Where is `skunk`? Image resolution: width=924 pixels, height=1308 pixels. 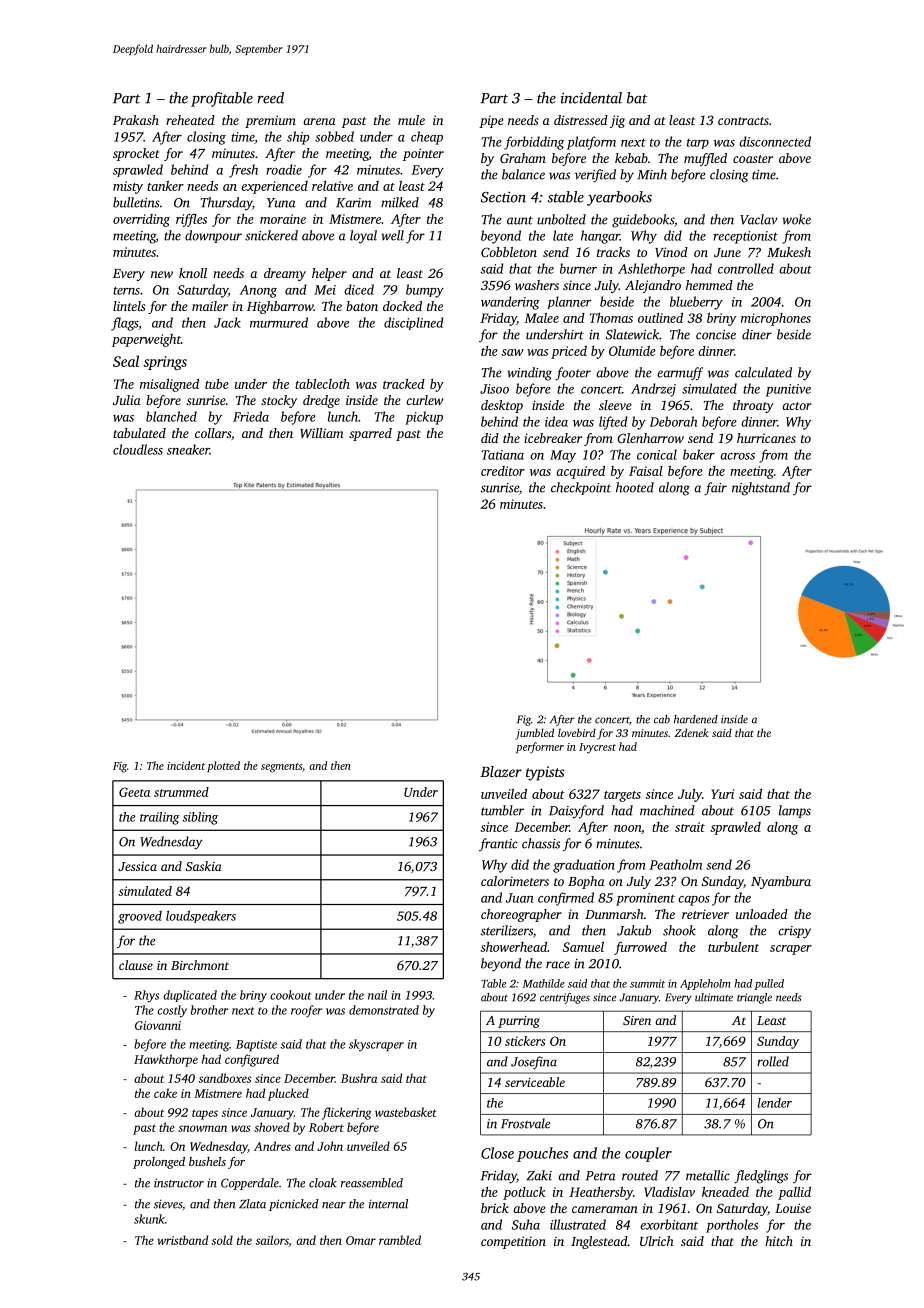 skunk is located at coordinates (149, 1219).
